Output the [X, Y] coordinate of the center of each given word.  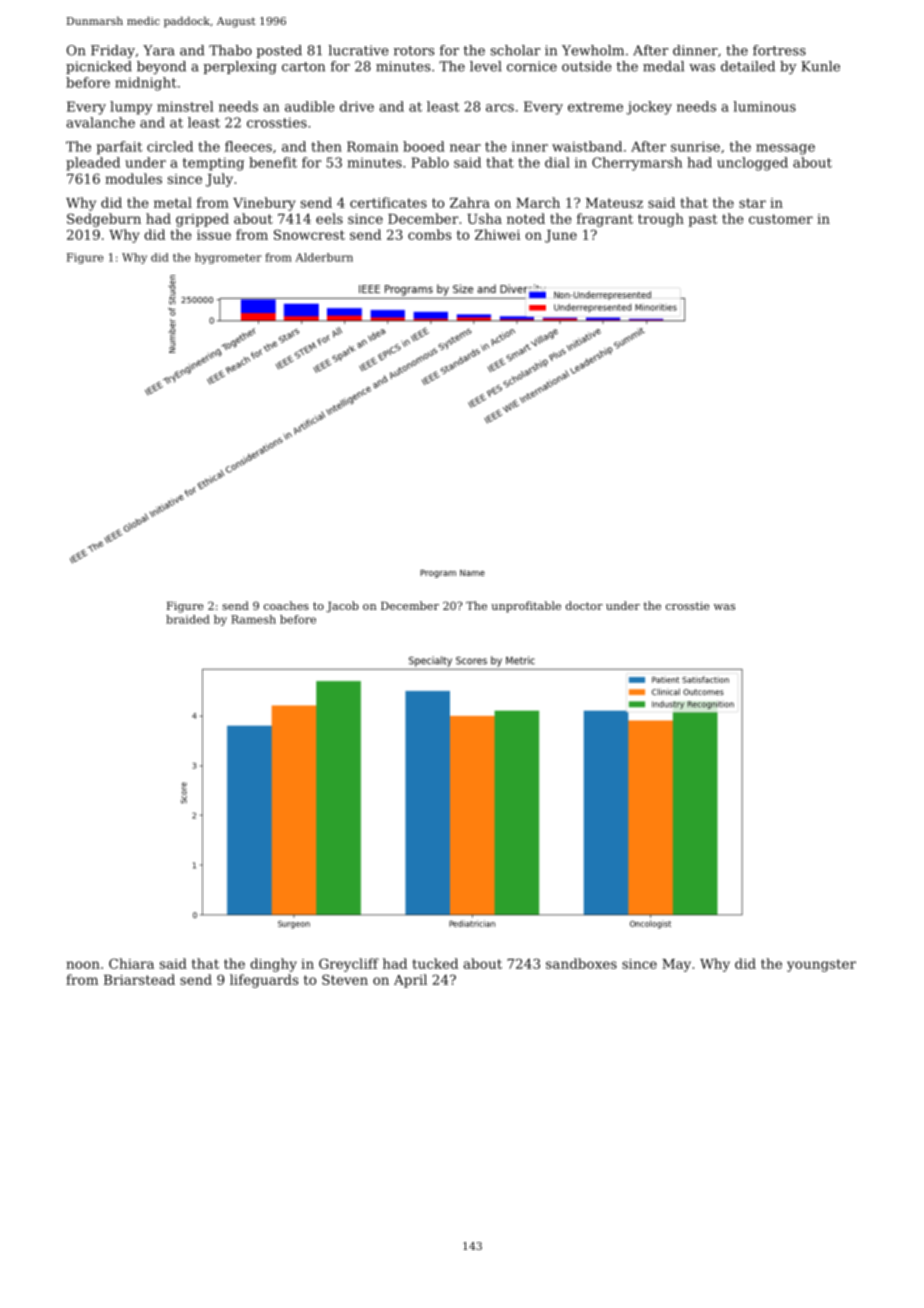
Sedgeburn [104, 220]
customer [781, 219]
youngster [821, 965]
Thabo [230, 50]
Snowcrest [309, 234]
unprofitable [526, 607]
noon [83, 965]
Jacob [342, 607]
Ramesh [253, 619]
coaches [286, 605]
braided [188, 619]
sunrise [695, 146]
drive [357, 106]
